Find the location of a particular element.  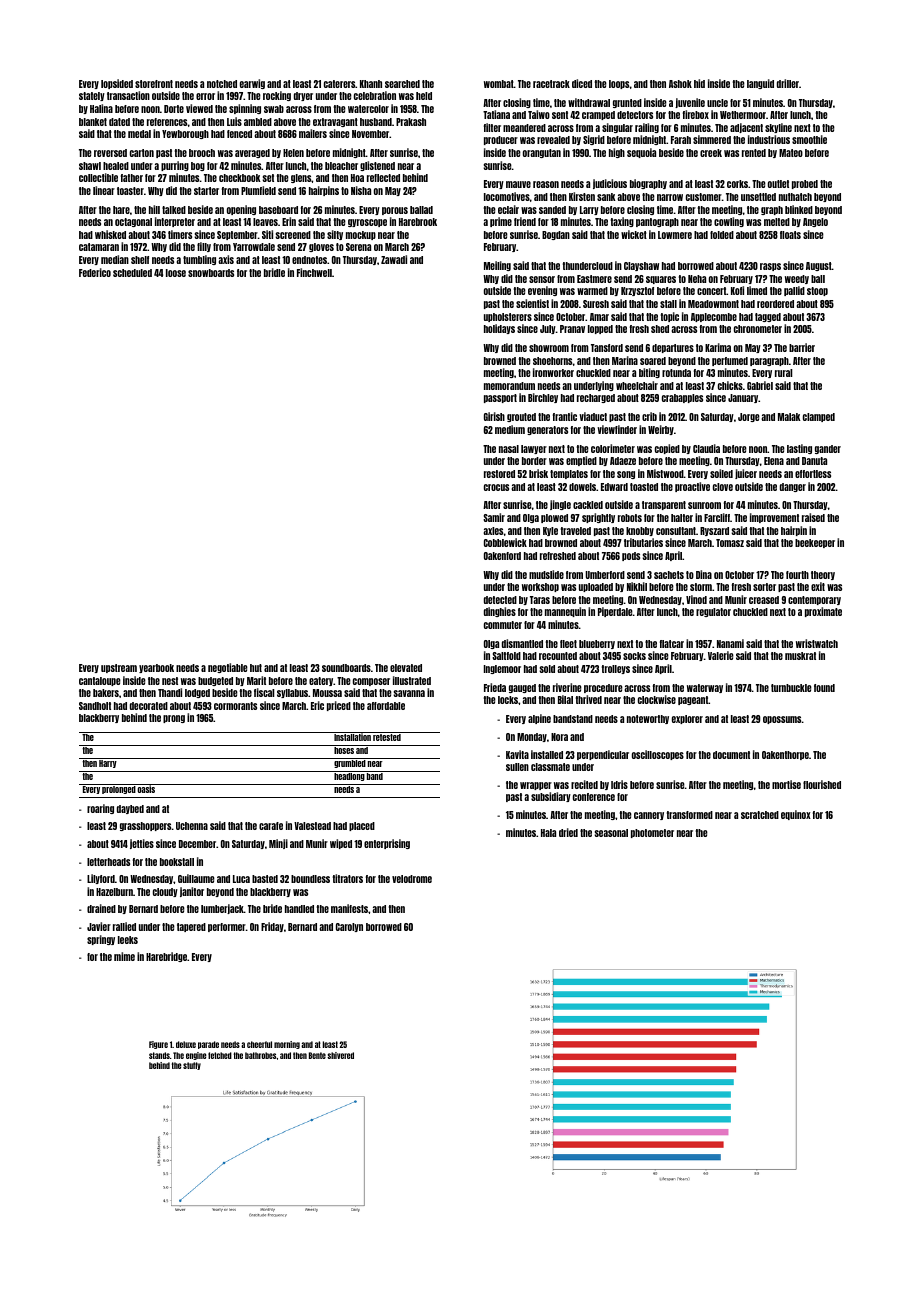

shivered is located at coordinates (340, 1055).
